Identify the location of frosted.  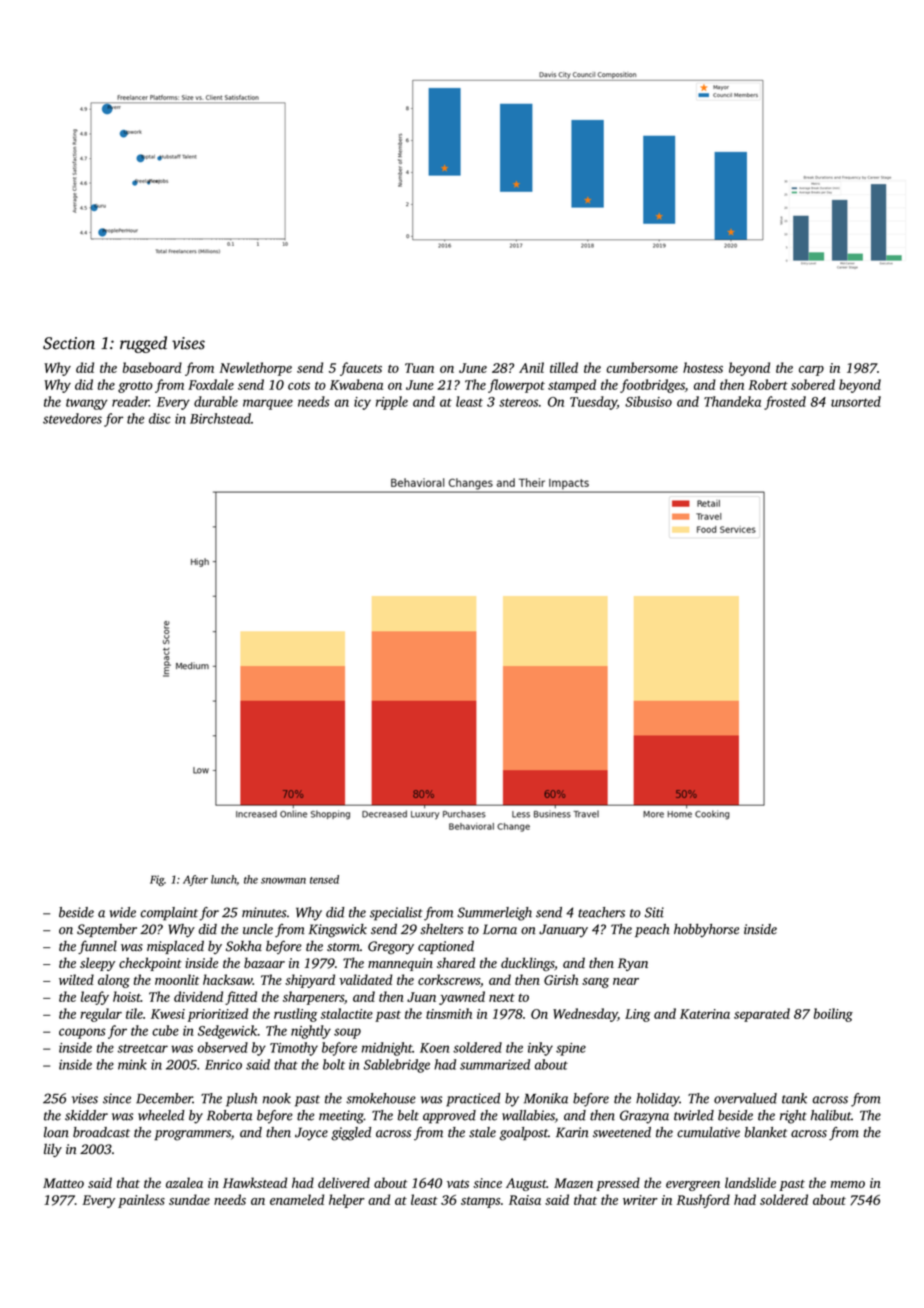
(785, 403).
